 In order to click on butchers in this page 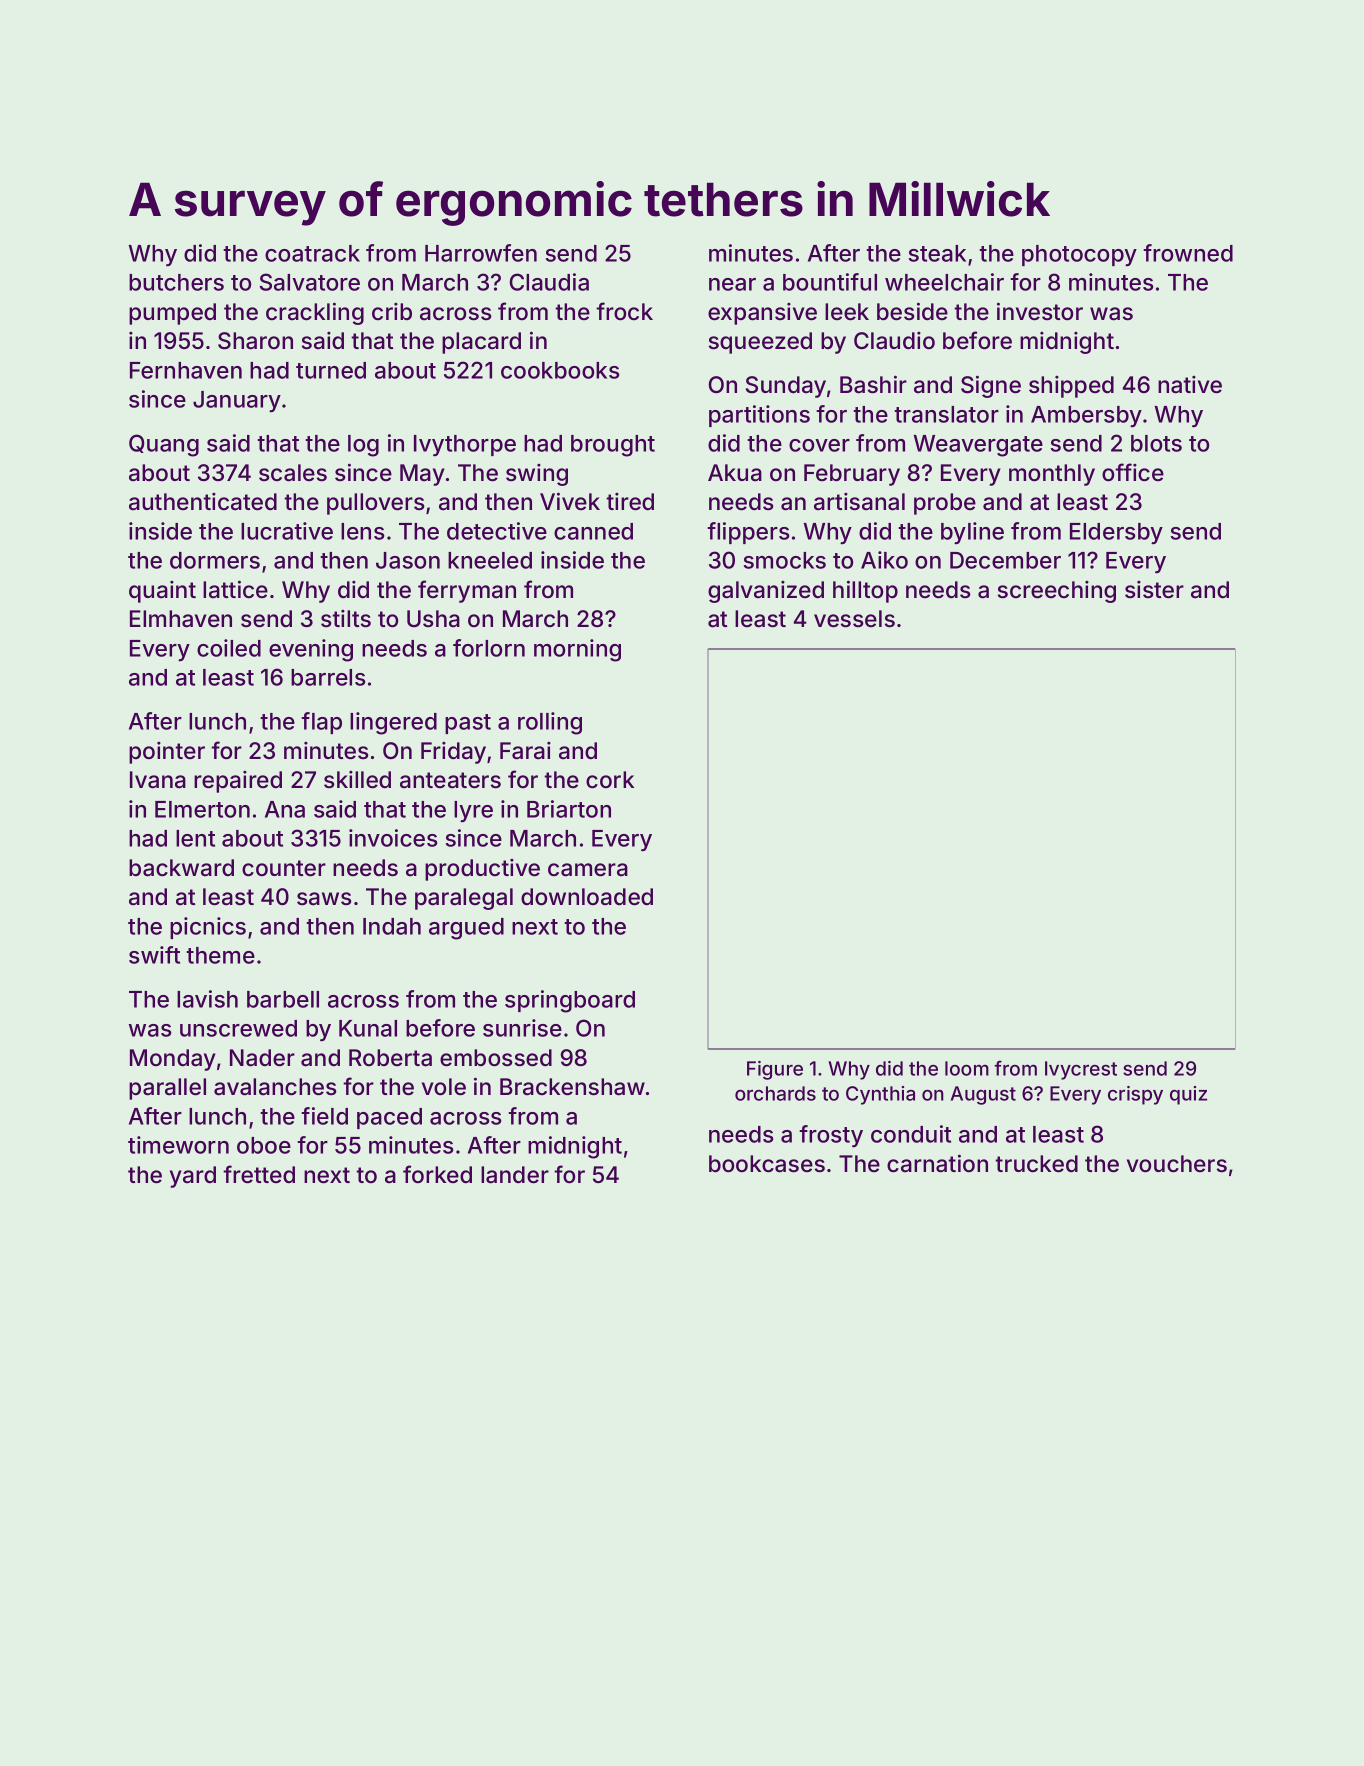, I will do `click(176, 282)`.
